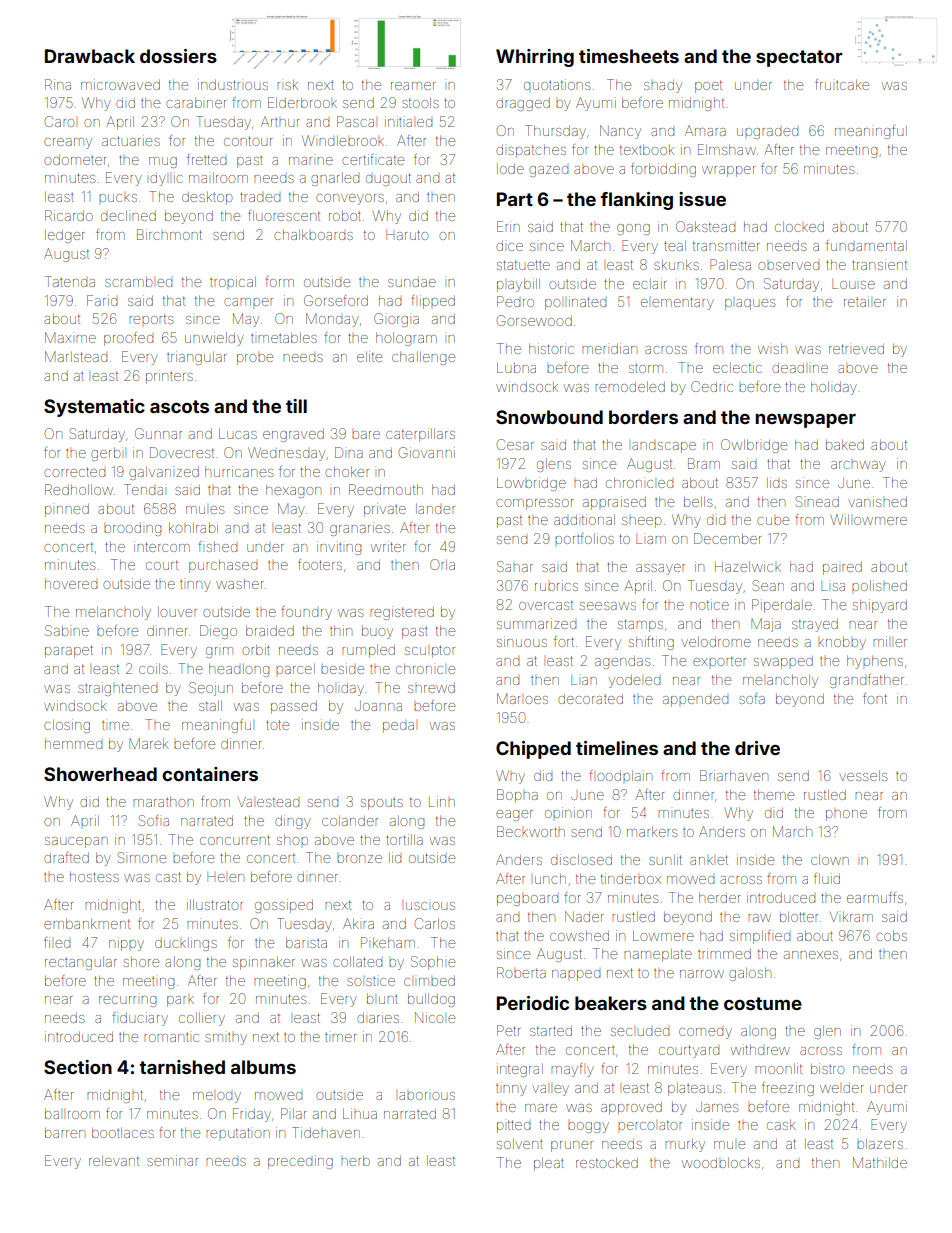 The image size is (952, 1233). Describe the element at coordinates (880, 1162) in the document. I see `Mathilde` at that location.
